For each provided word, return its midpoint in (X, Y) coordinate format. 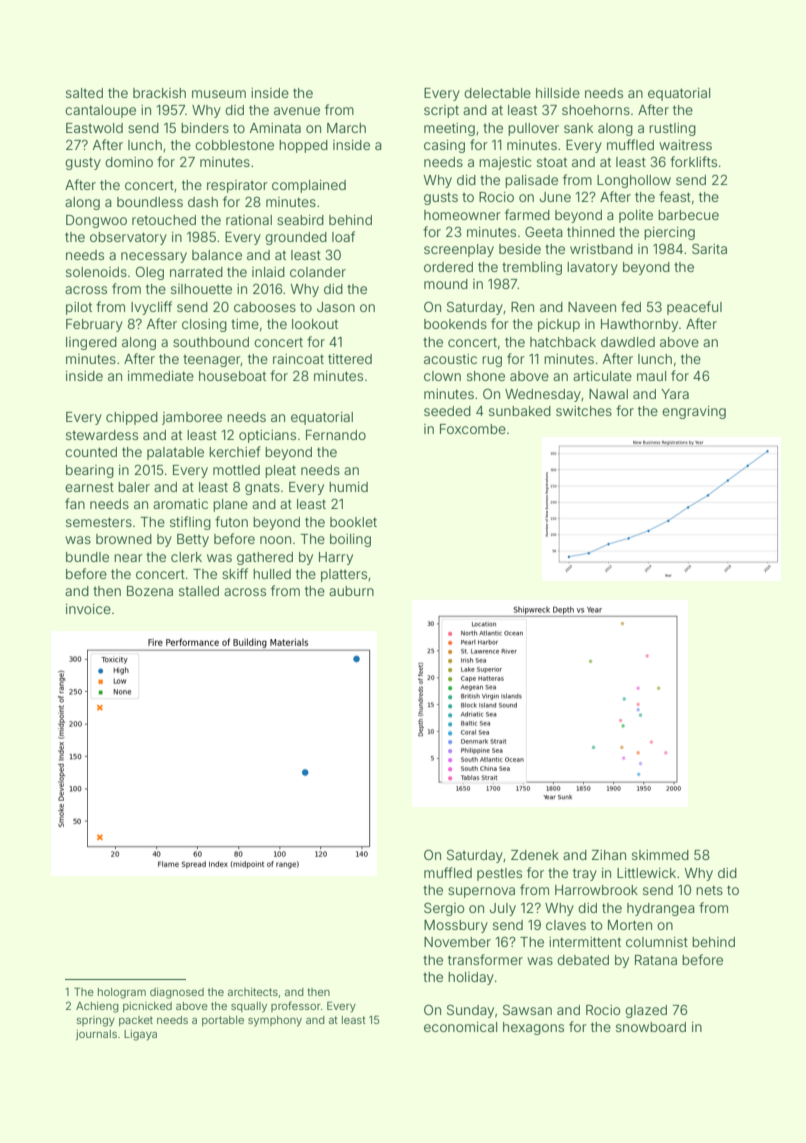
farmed (527, 214)
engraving (694, 412)
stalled (199, 591)
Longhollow (634, 181)
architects (253, 992)
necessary (154, 257)
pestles (499, 874)
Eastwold (94, 128)
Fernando (336, 435)
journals (96, 1035)
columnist (657, 942)
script (441, 111)
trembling (532, 268)
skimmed (660, 855)
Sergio (444, 909)
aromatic (180, 504)
